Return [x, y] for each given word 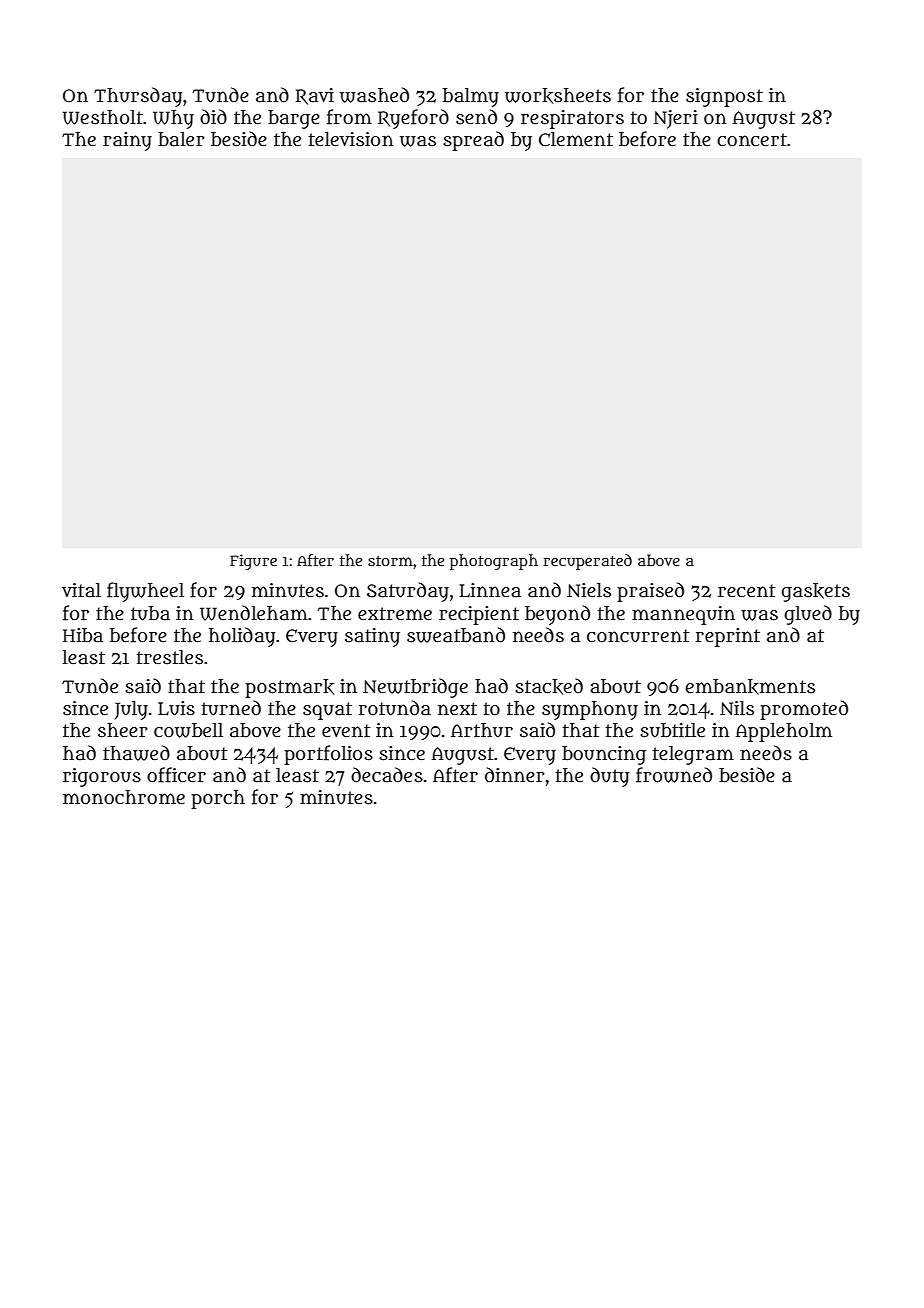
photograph [494, 562]
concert [752, 140]
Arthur [482, 730]
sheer [123, 730]
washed [374, 95]
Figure [253, 562]
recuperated [587, 562]
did [213, 117]
